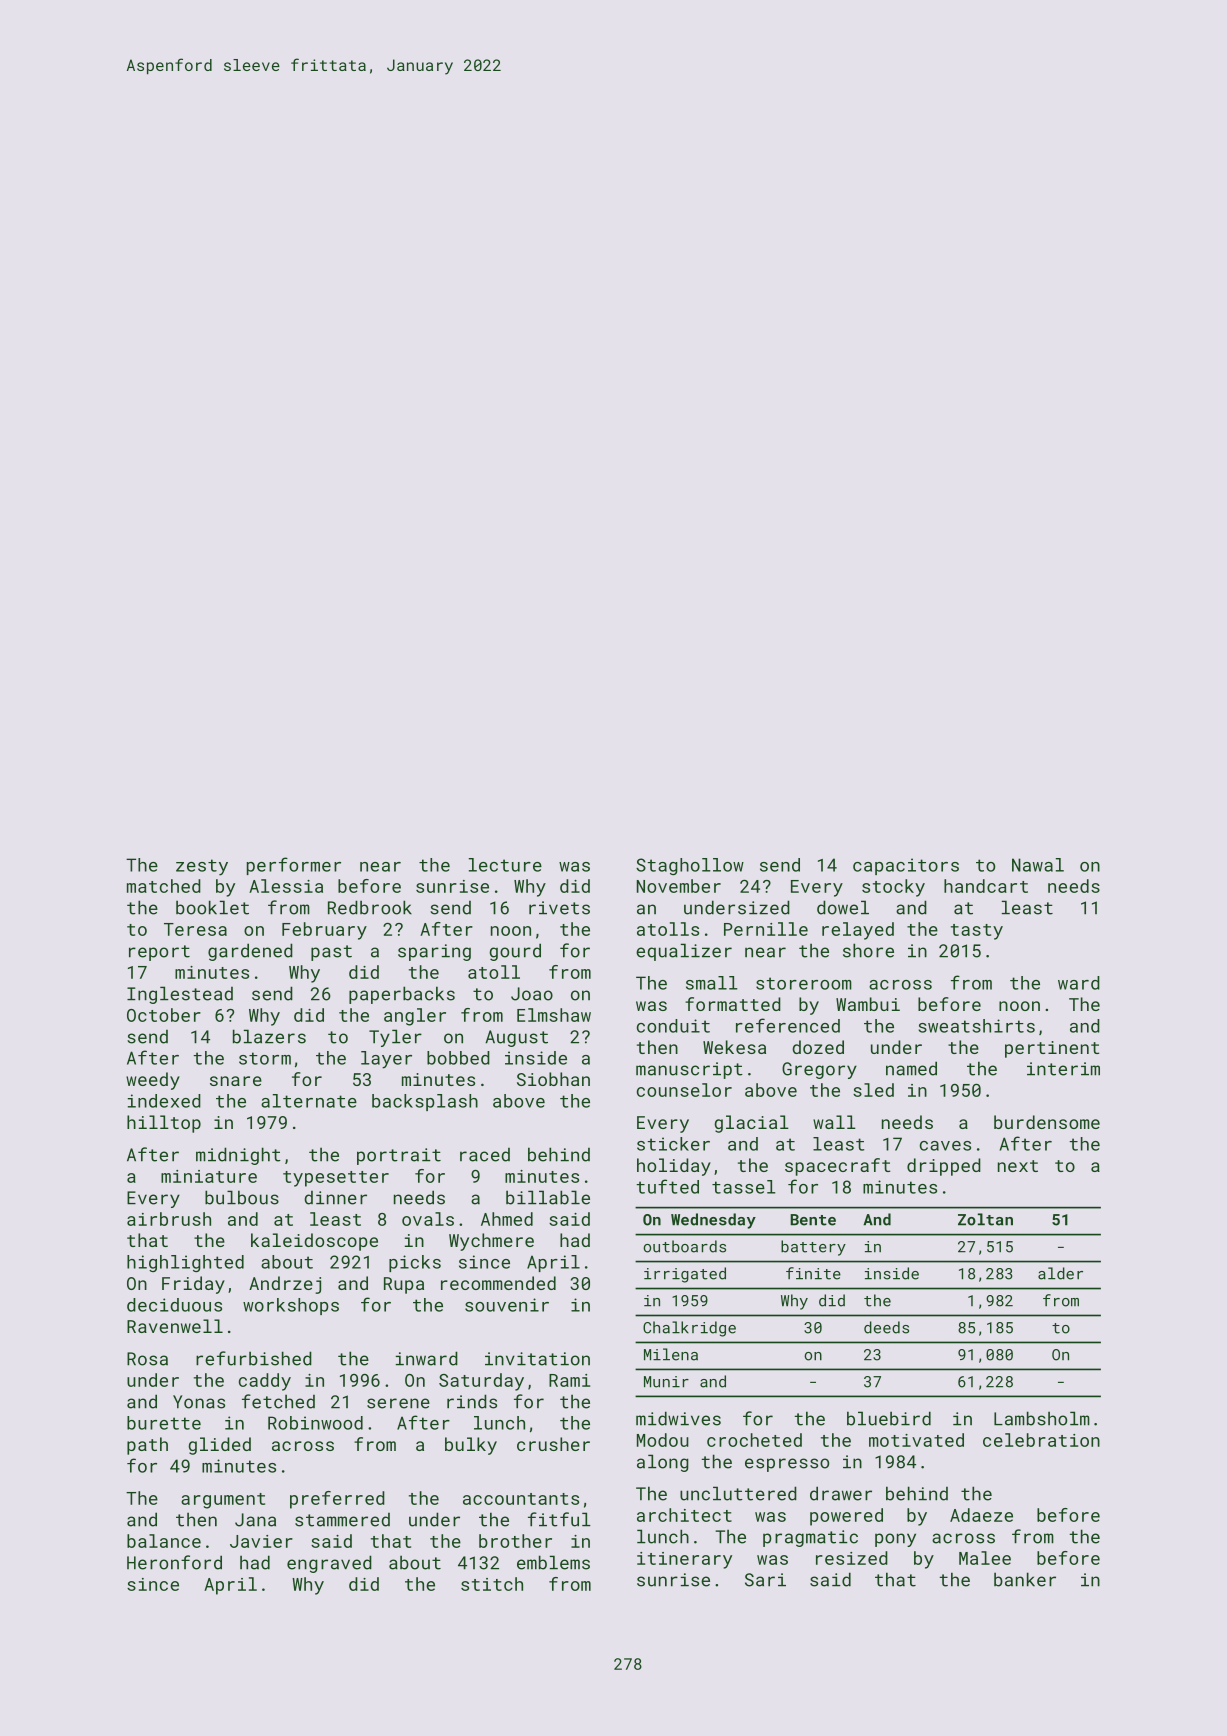 The height and width of the page is (1736, 1227). What do you see at coordinates (335, 1198) in the page?
I see `dinner` at bounding box center [335, 1198].
